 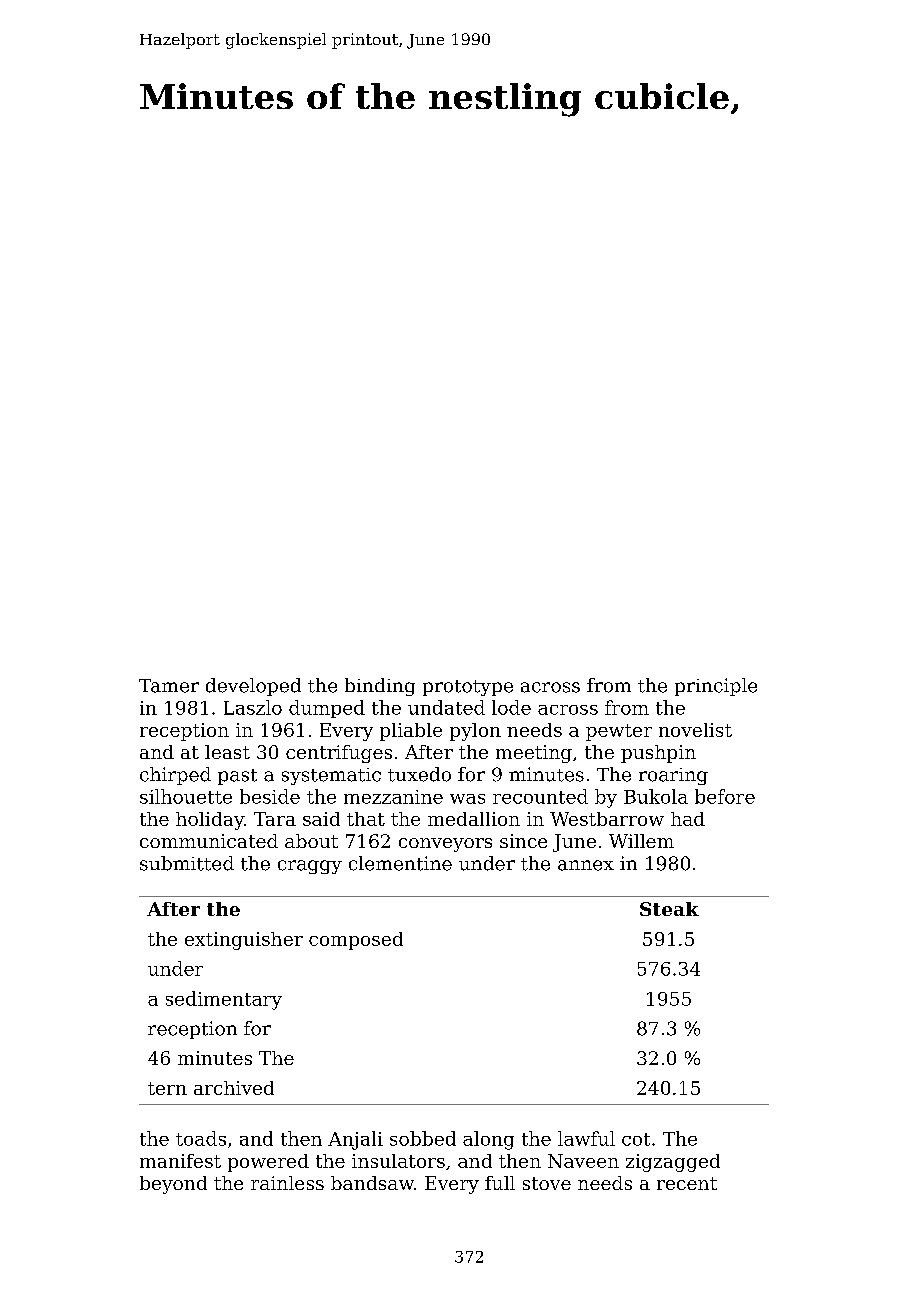 What do you see at coordinates (586, 865) in the screenshot?
I see `annex` at bounding box center [586, 865].
